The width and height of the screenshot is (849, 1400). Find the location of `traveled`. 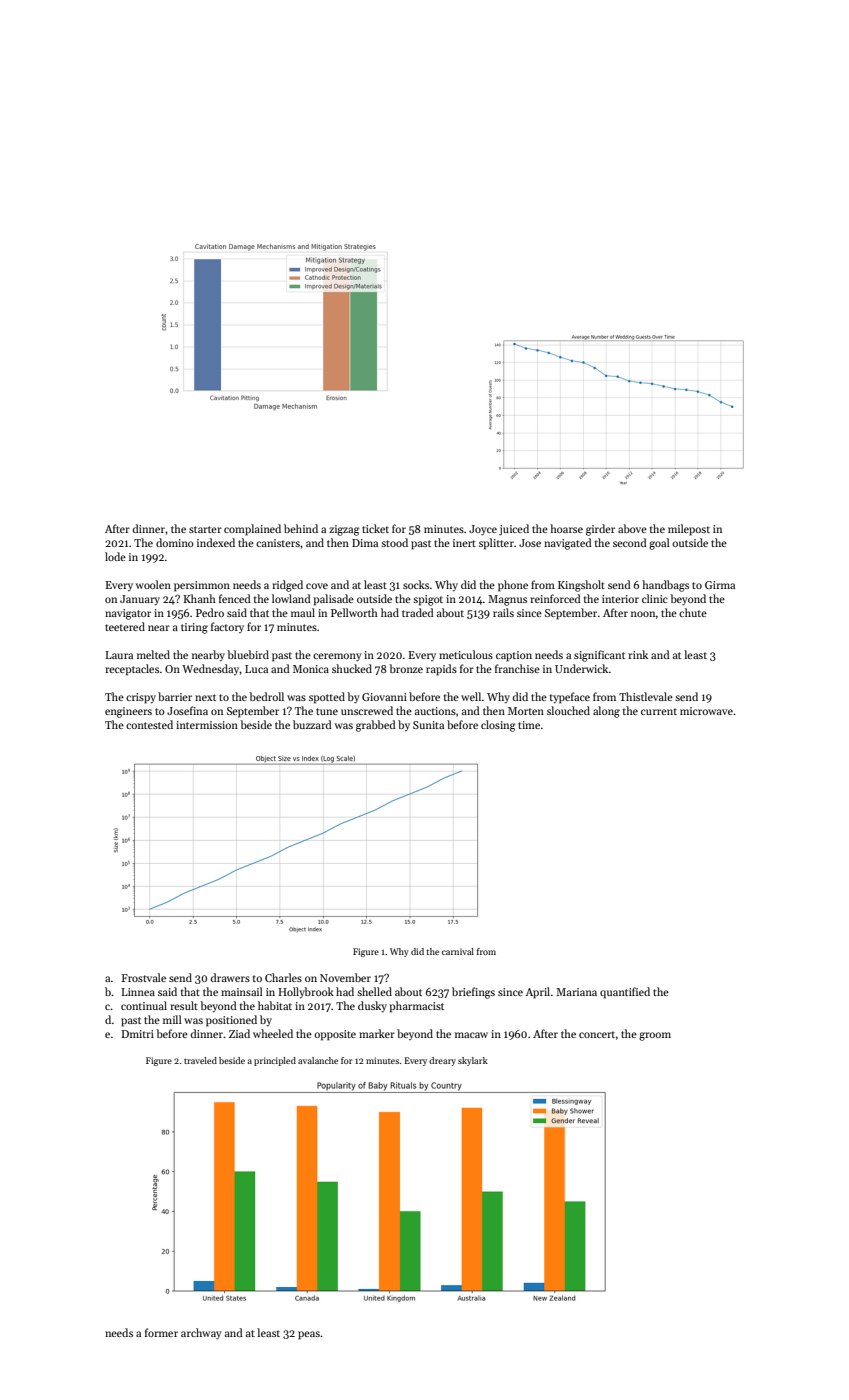

traveled is located at coordinates (200, 1060).
